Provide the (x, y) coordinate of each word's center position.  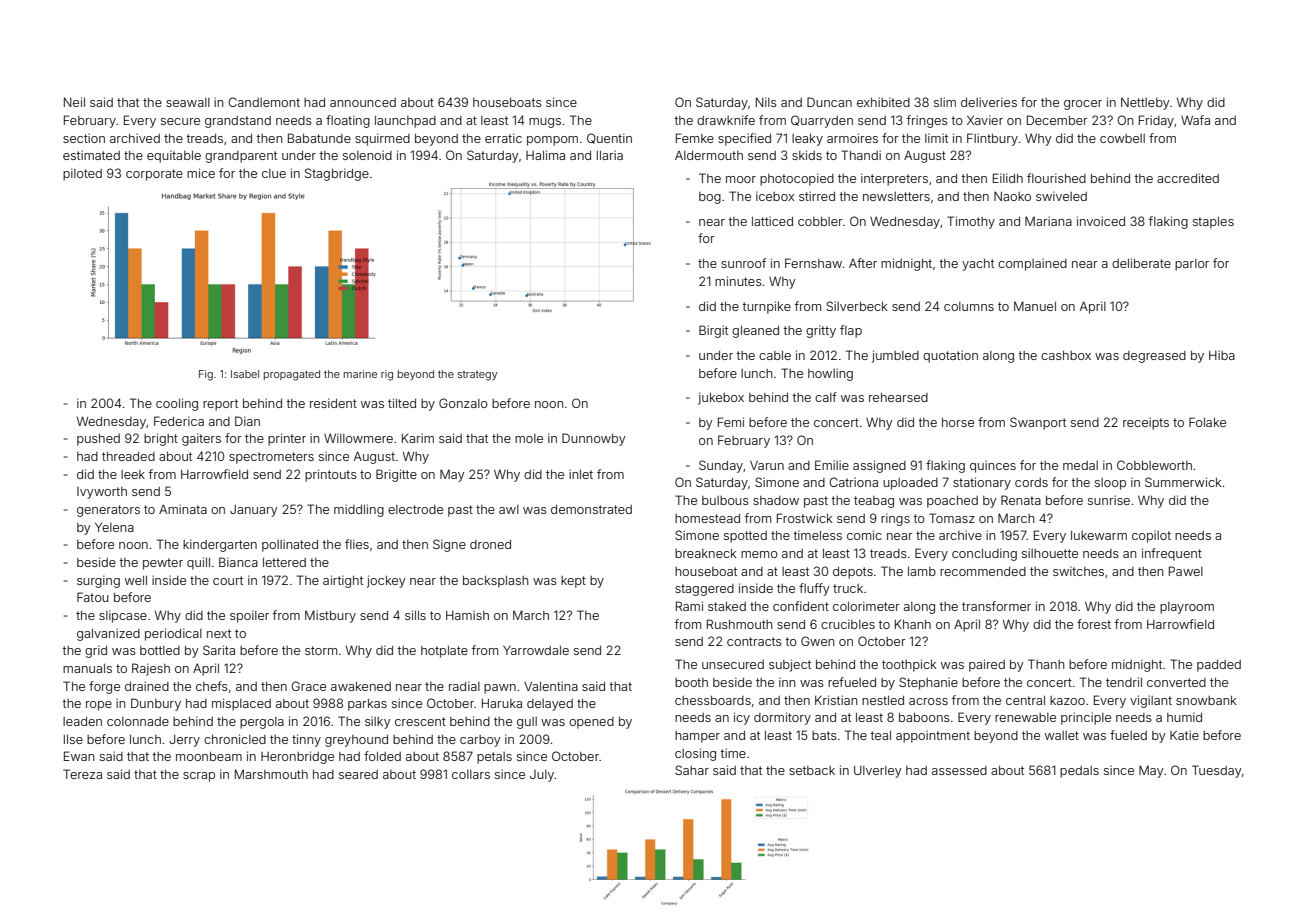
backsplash (496, 582)
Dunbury (156, 704)
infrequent (1172, 554)
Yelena (114, 527)
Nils (766, 102)
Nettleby (1145, 103)
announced (363, 102)
